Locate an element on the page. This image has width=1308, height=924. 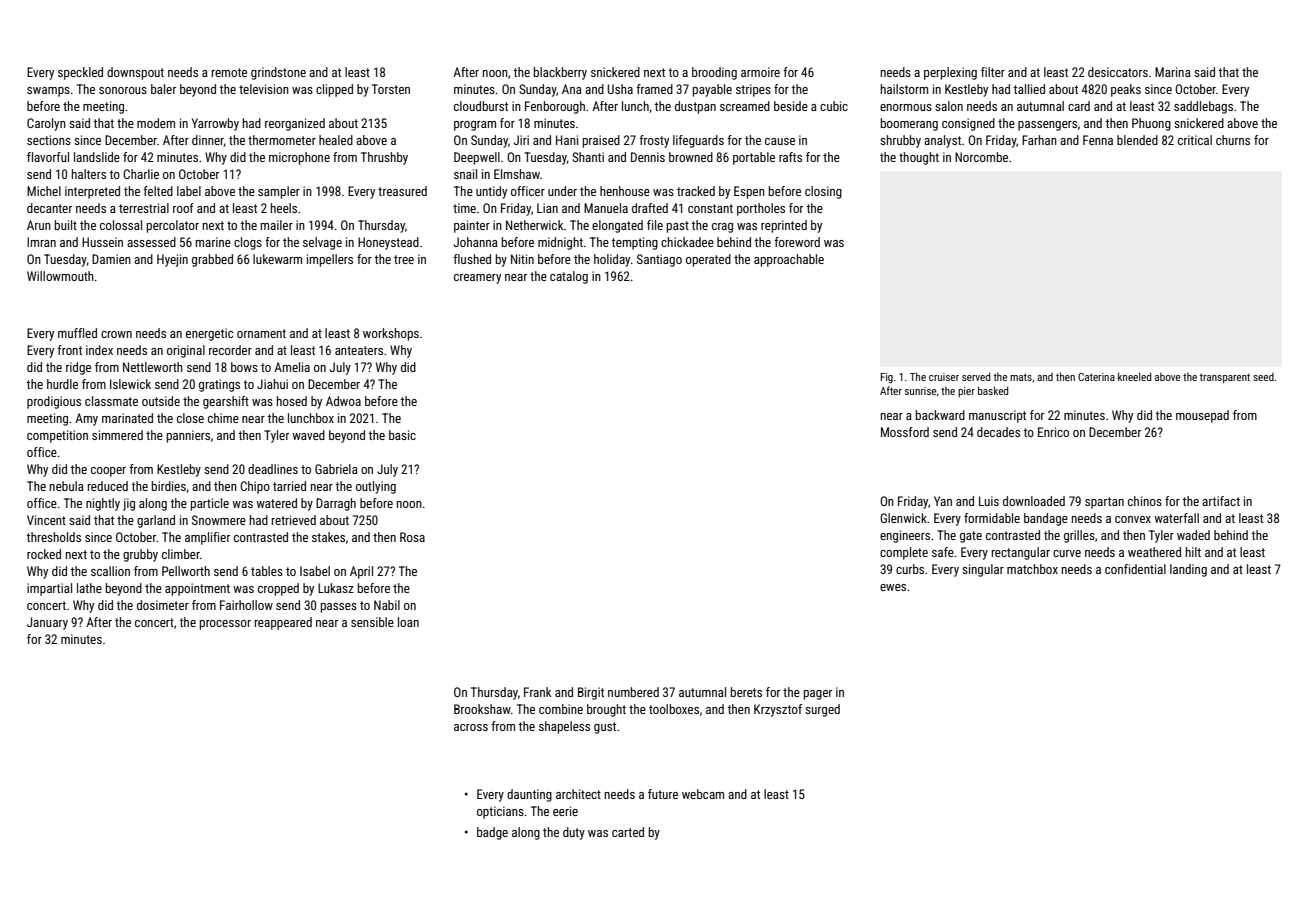
cloudburst is located at coordinates (481, 106).
